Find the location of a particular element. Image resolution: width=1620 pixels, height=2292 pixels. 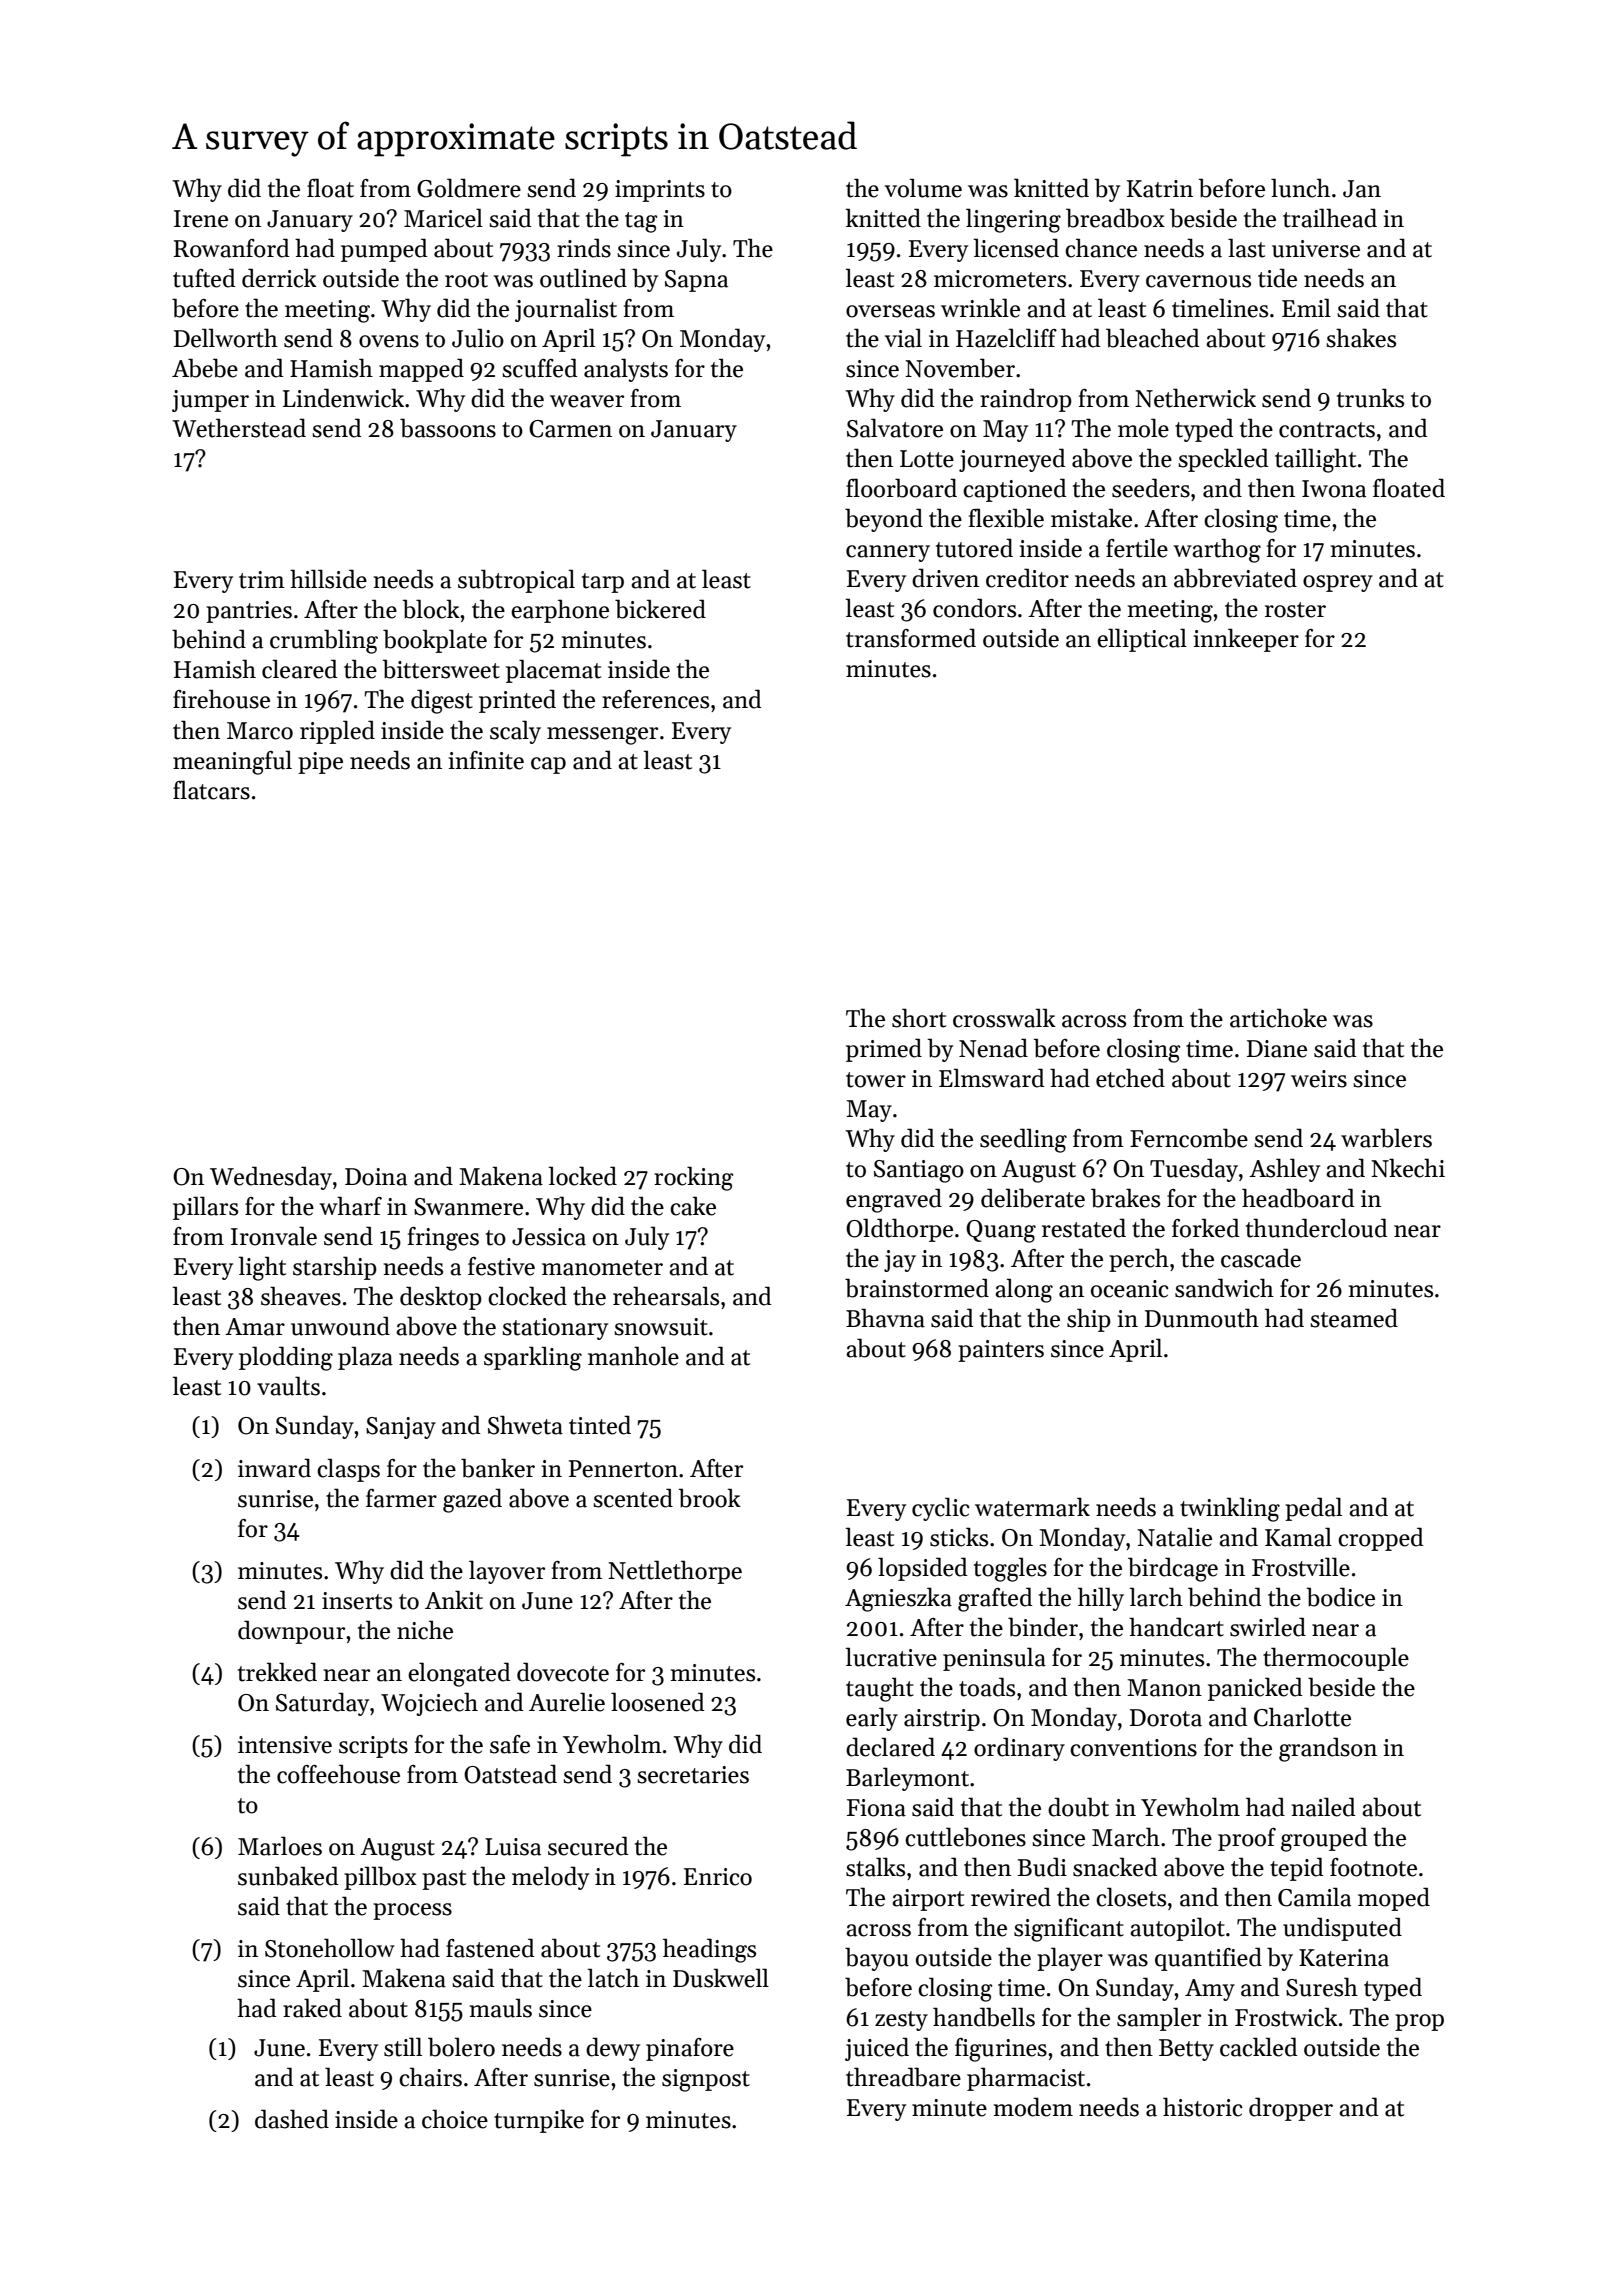

bickered is located at coordinates (660, 609).
